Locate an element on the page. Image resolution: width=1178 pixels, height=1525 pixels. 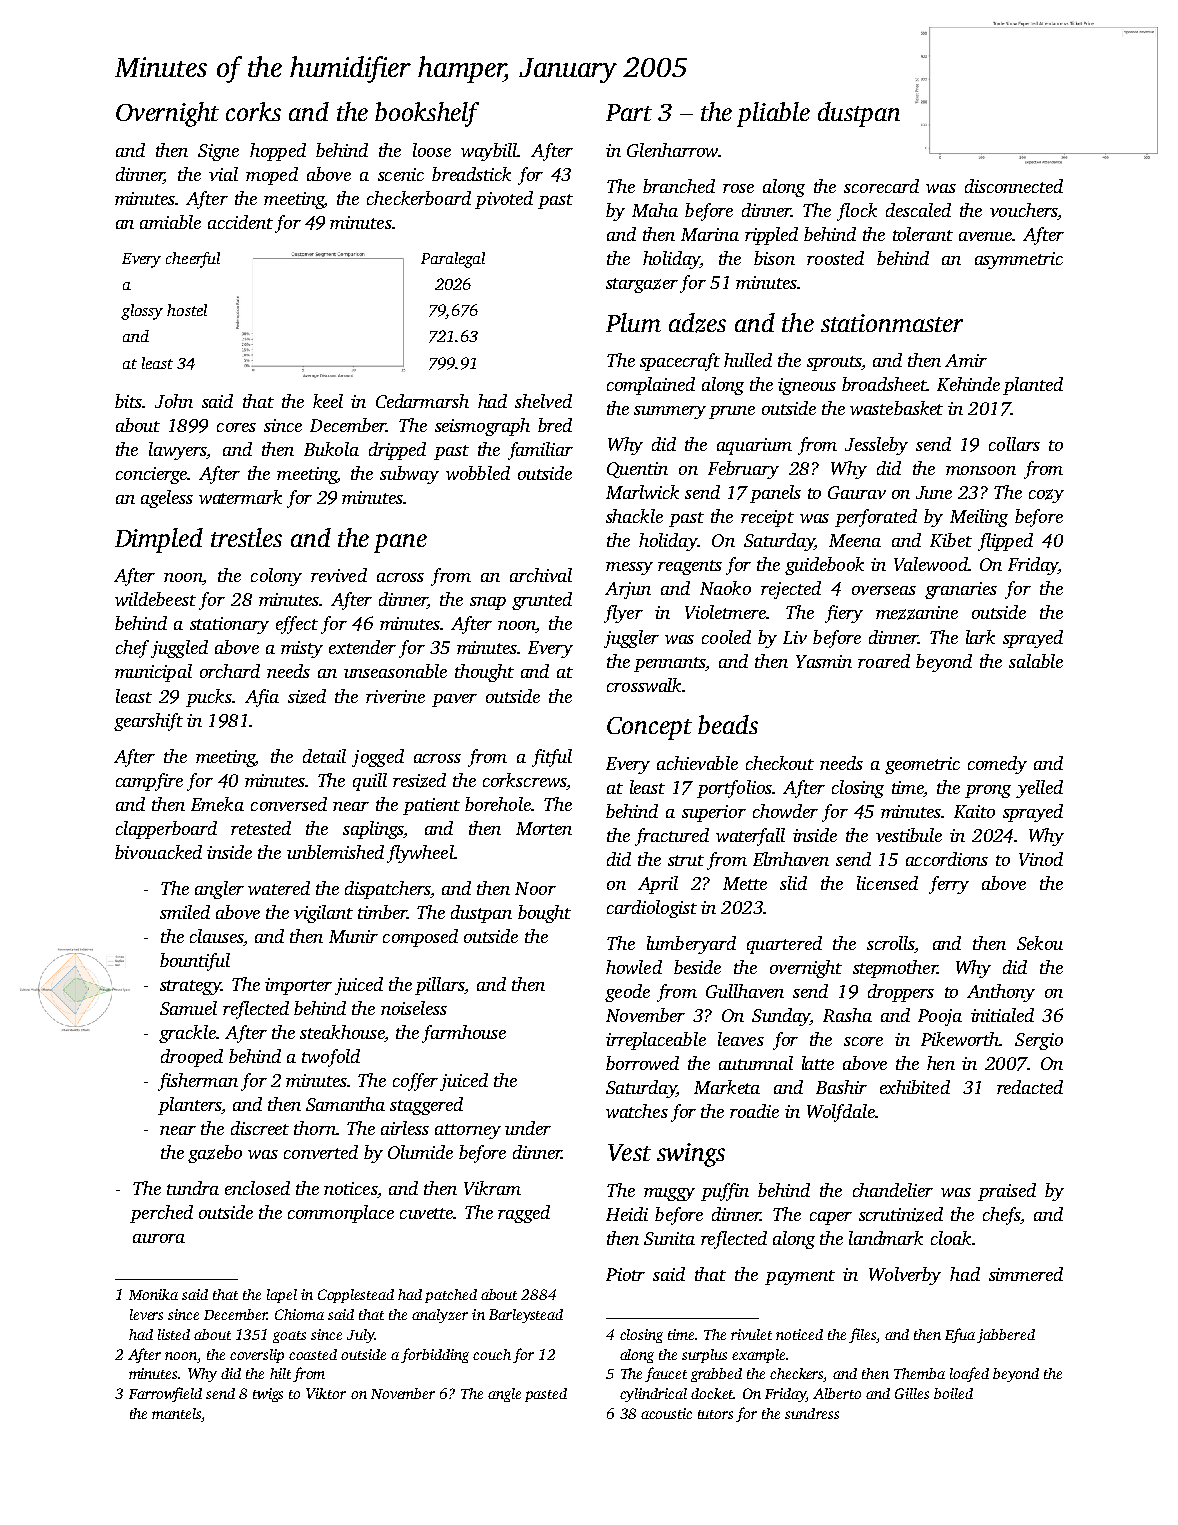
Sergio is located at coordinates (1039, 1041).
